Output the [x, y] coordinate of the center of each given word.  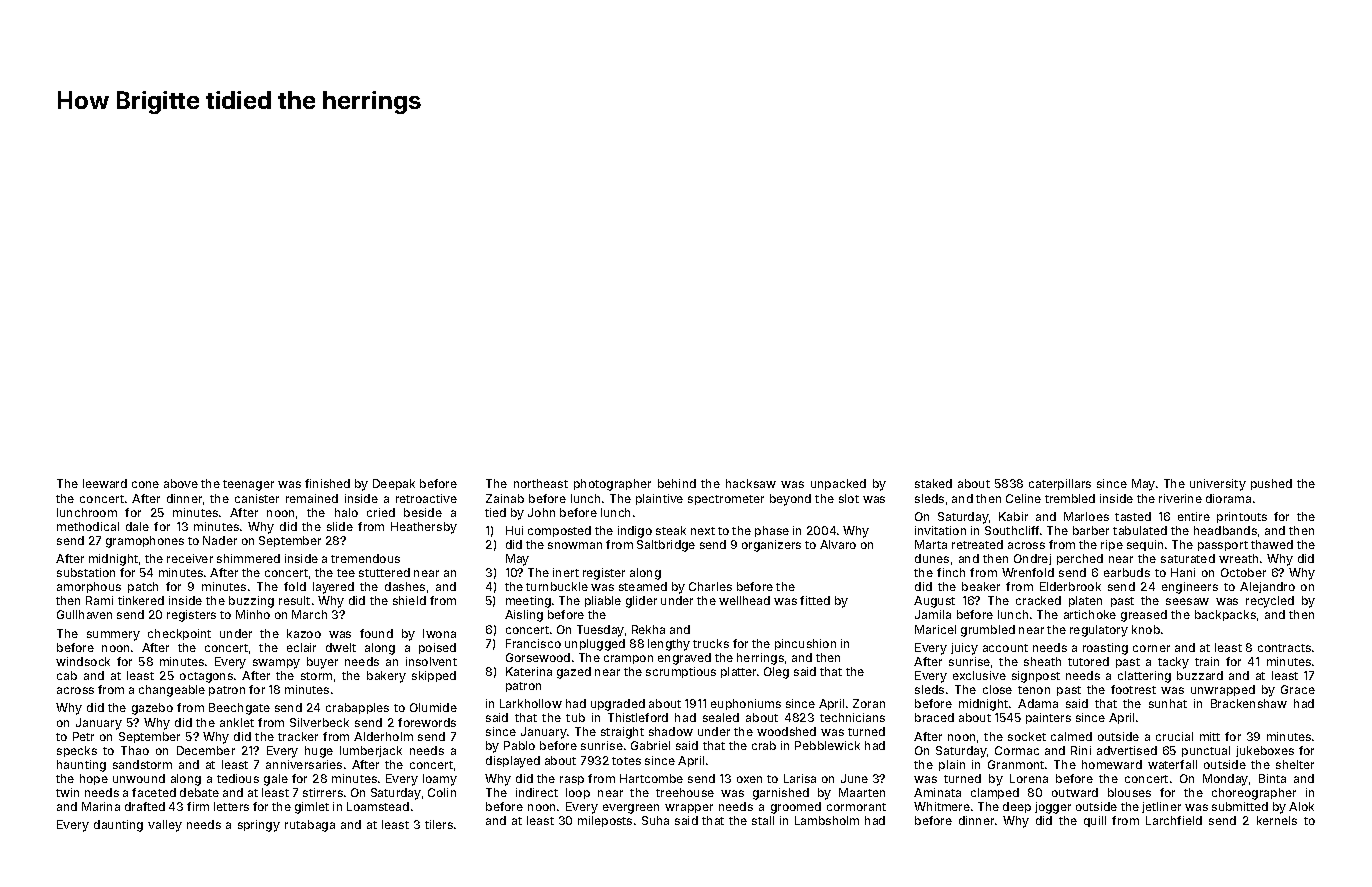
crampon [628, 659]
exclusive [979, 675]
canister [257, 498]
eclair [301, 647]
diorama [1228, 498]
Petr [83, 736]
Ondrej [1032, 559]
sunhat [1168, 703]
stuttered [384, 572]
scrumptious [681, 672]
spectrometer [726, 500]
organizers [771, 546]
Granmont [1016, 764]
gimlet [312, 808]
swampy [276, 664]
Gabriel [650, 745]
